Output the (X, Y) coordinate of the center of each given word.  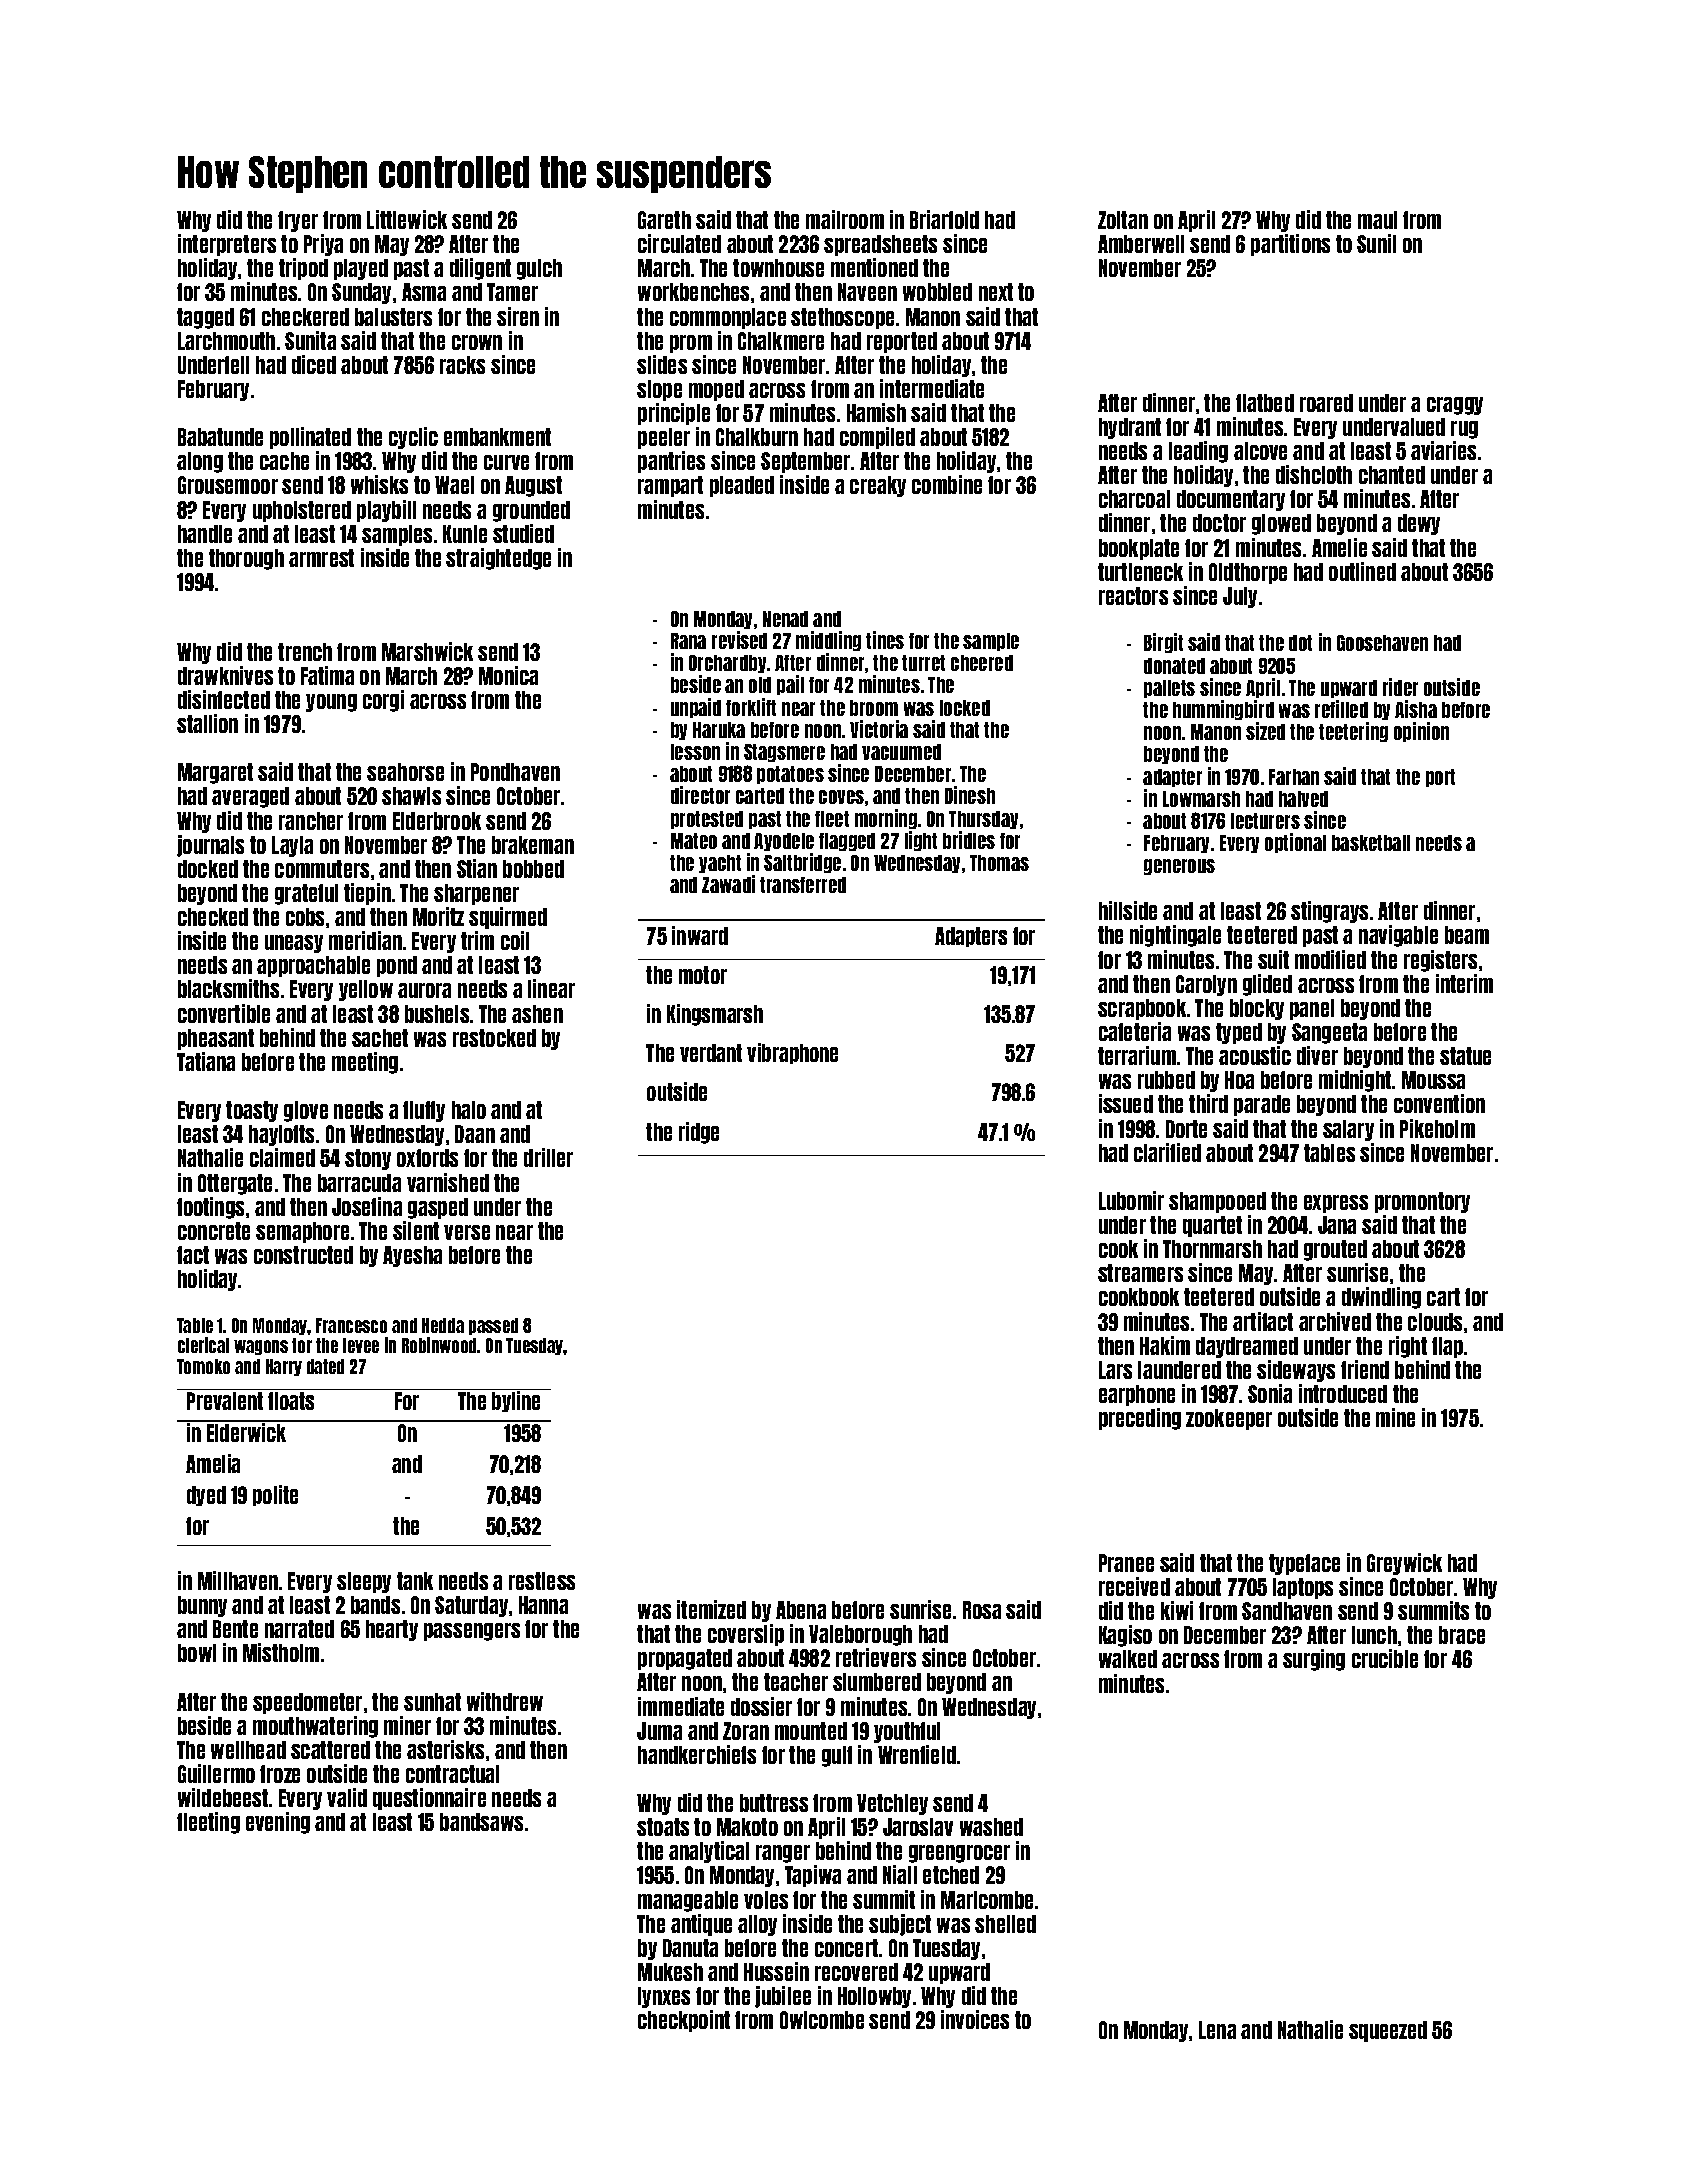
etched (951, 1875)
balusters (393, 317)
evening (278, 1823)
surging (1314, 1660)
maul (1377, 220)
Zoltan (1123, 220)
